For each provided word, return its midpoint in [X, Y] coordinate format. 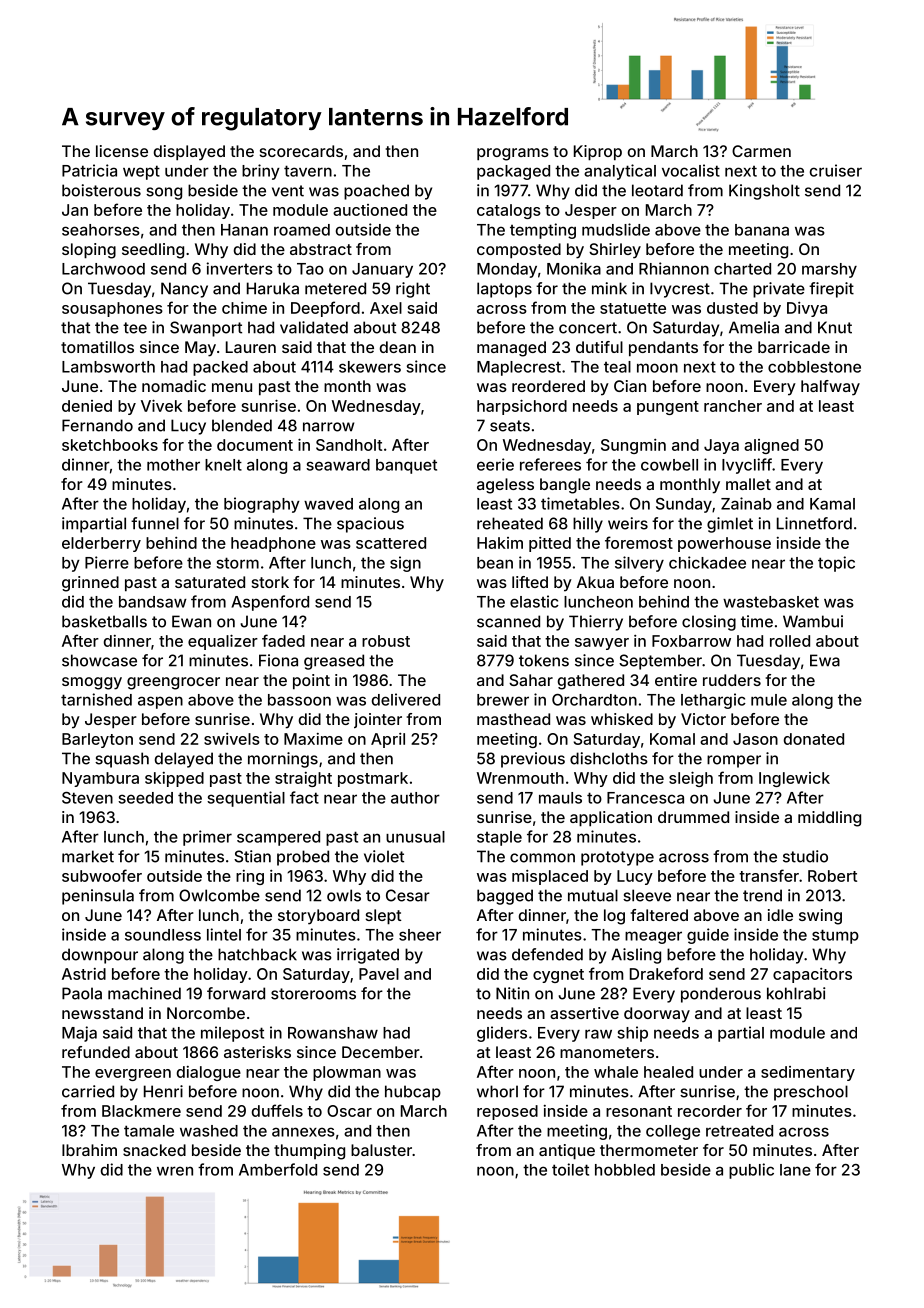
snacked [154, 1150]
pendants [663, 349]
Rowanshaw [333, 1033]
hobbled [625, 1170]
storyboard [318, 917]
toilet [570, 1169]
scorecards [301, 151]
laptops [504, 290]
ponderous [721, 995]
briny [261, 172]
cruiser [836, 170]
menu [232, 387]
